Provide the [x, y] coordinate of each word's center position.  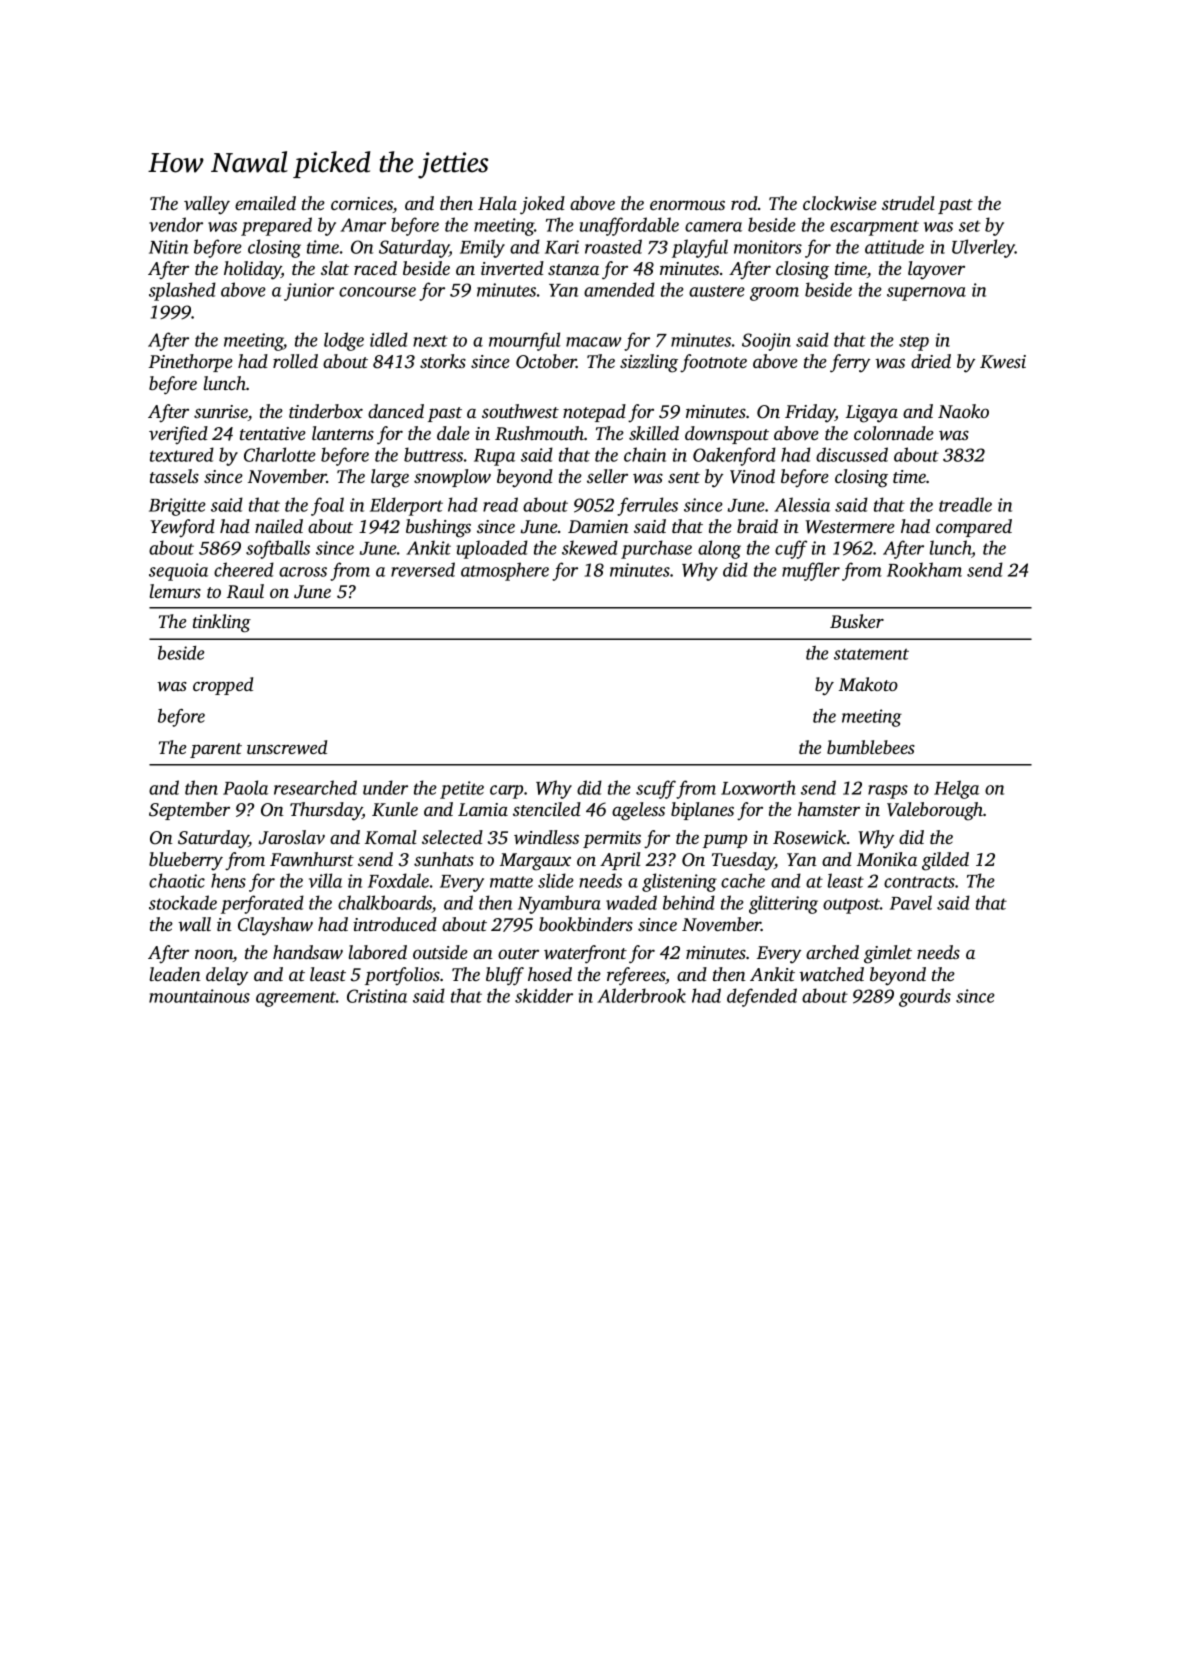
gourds [925, 997]
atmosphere [505, 571]
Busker [857, 621]
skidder [544, 995]
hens [228, 880]
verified [178, 435]
